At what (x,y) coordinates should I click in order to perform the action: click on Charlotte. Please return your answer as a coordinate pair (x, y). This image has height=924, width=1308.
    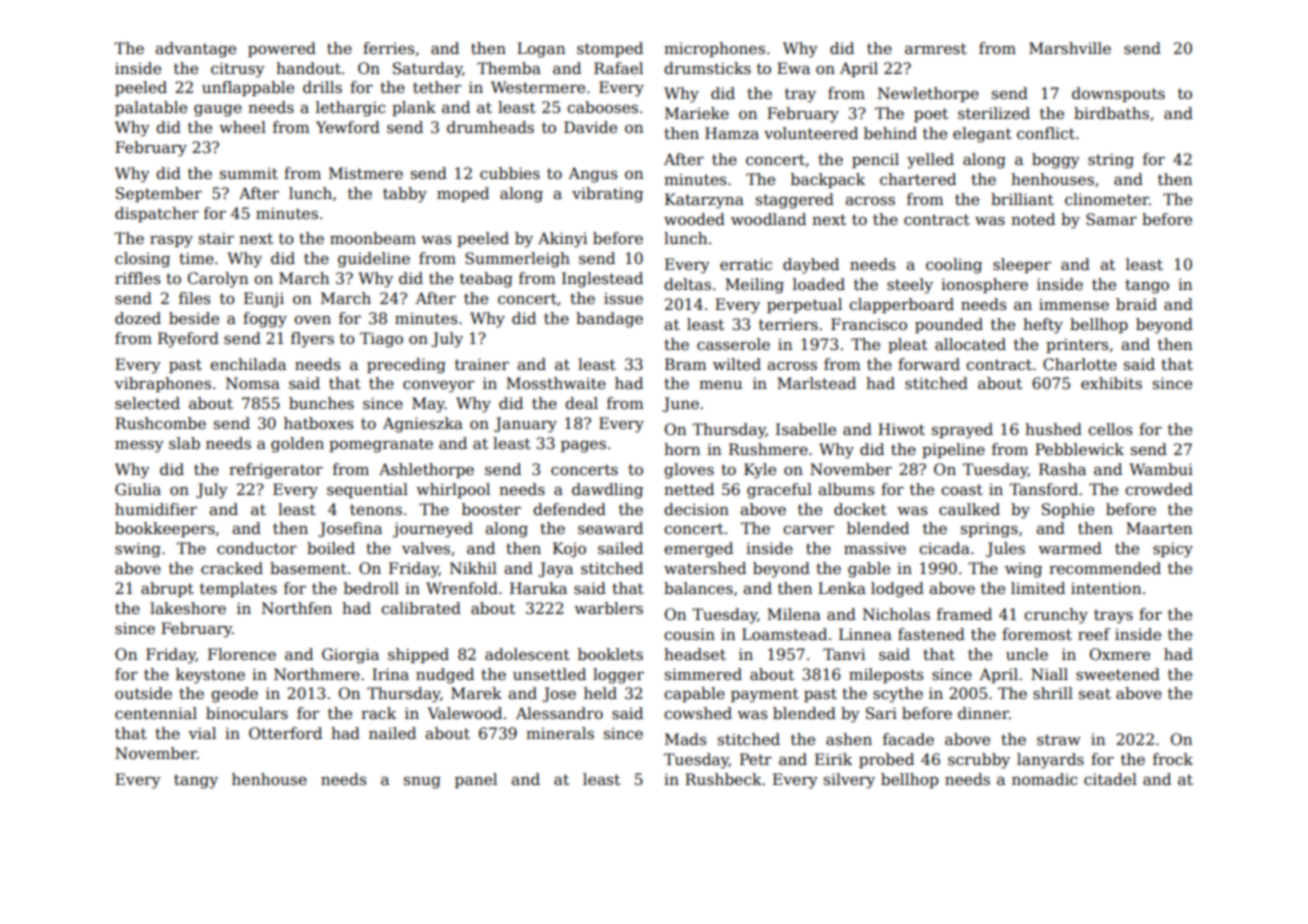
    Looking at the image, I should click on (1080, 364).
